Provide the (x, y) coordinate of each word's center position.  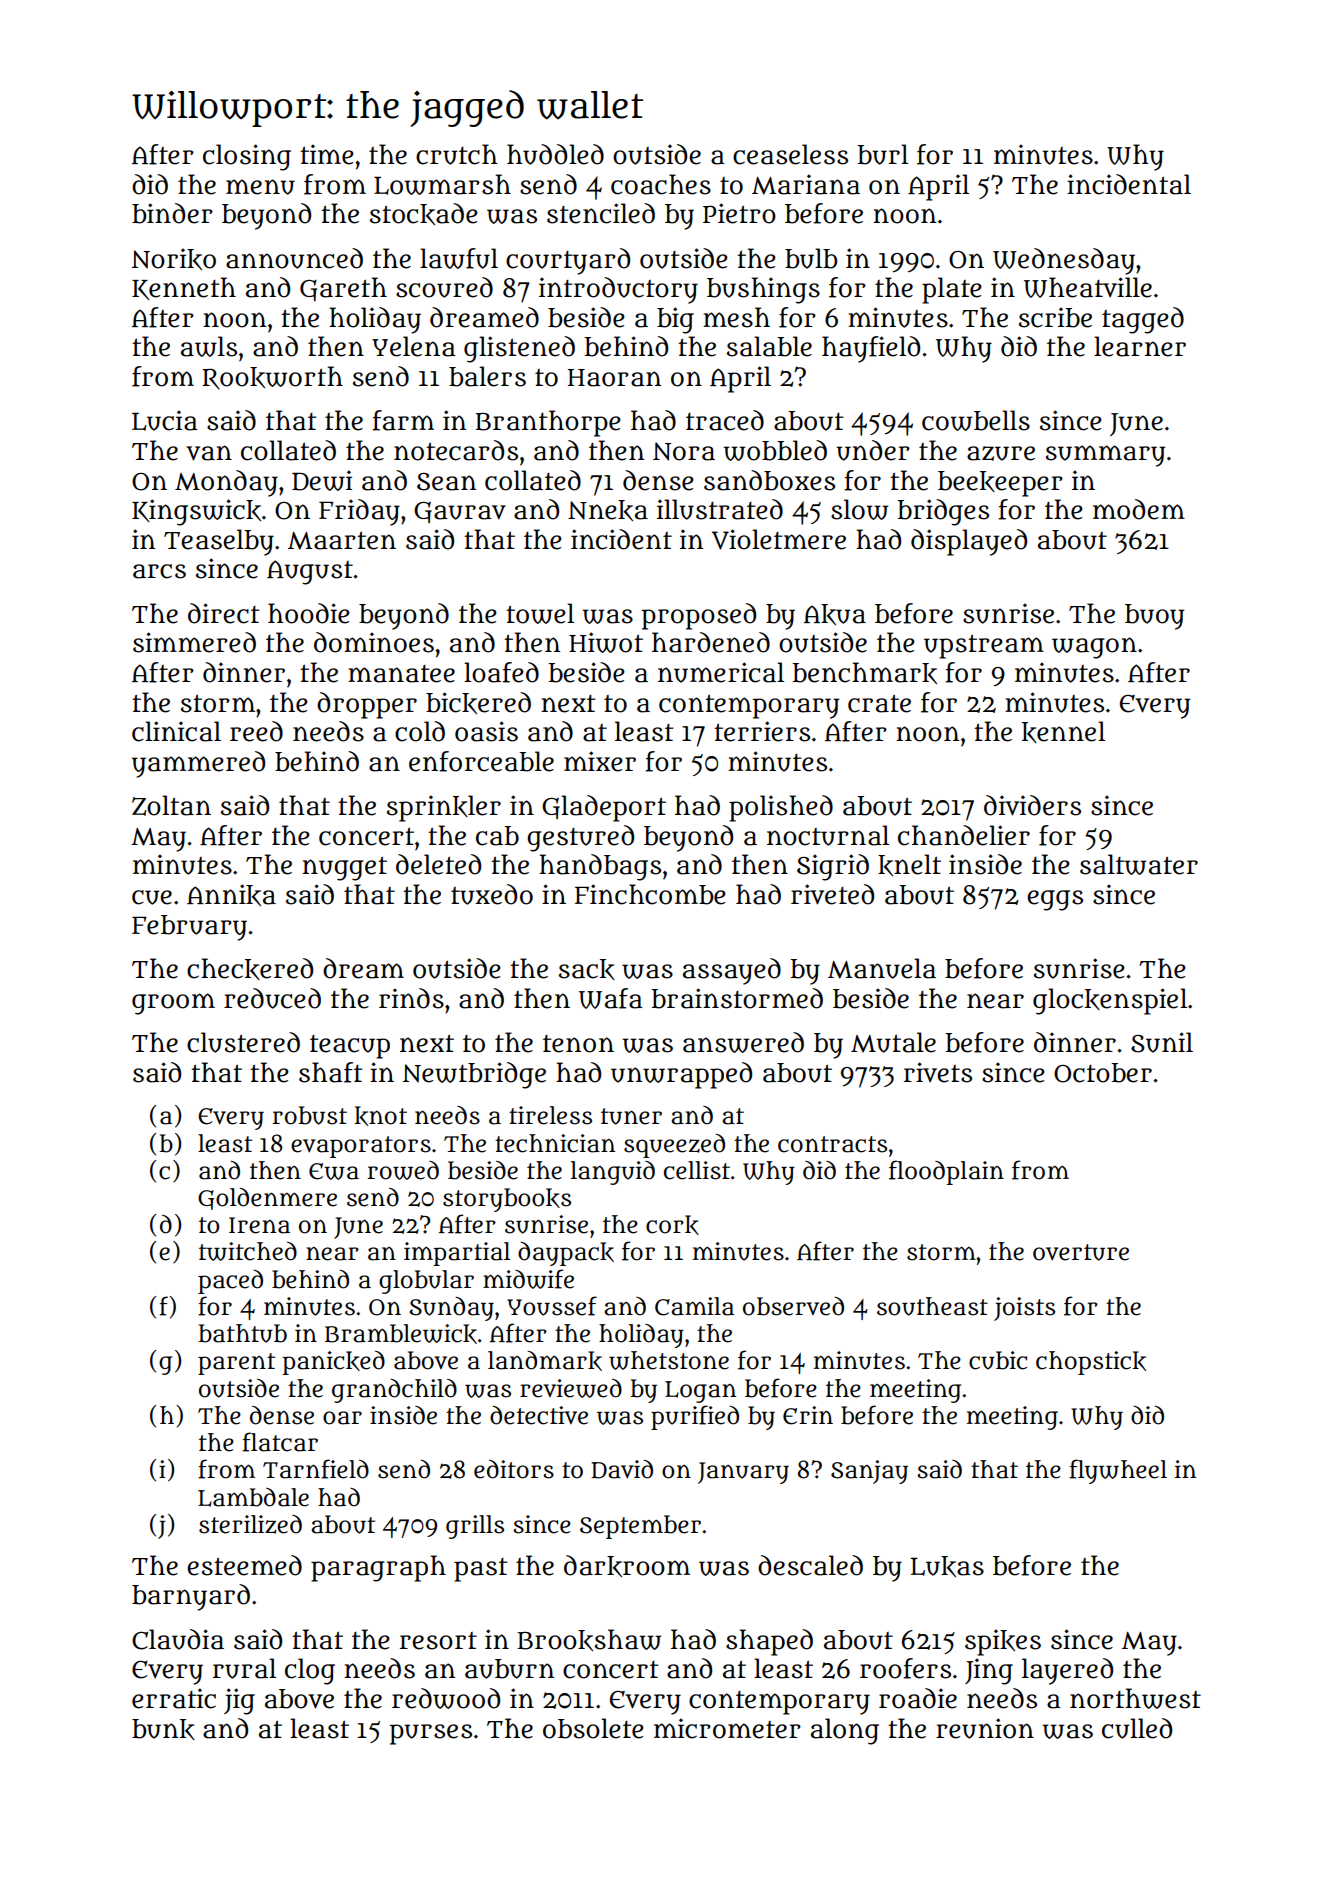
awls (209, 346)
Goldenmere (267, 1199)
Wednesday (1064, 261)
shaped (769, 1642)
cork (672, 1225)
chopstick (1091, 1363)
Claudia (178, 1639)
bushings (763, 290)
